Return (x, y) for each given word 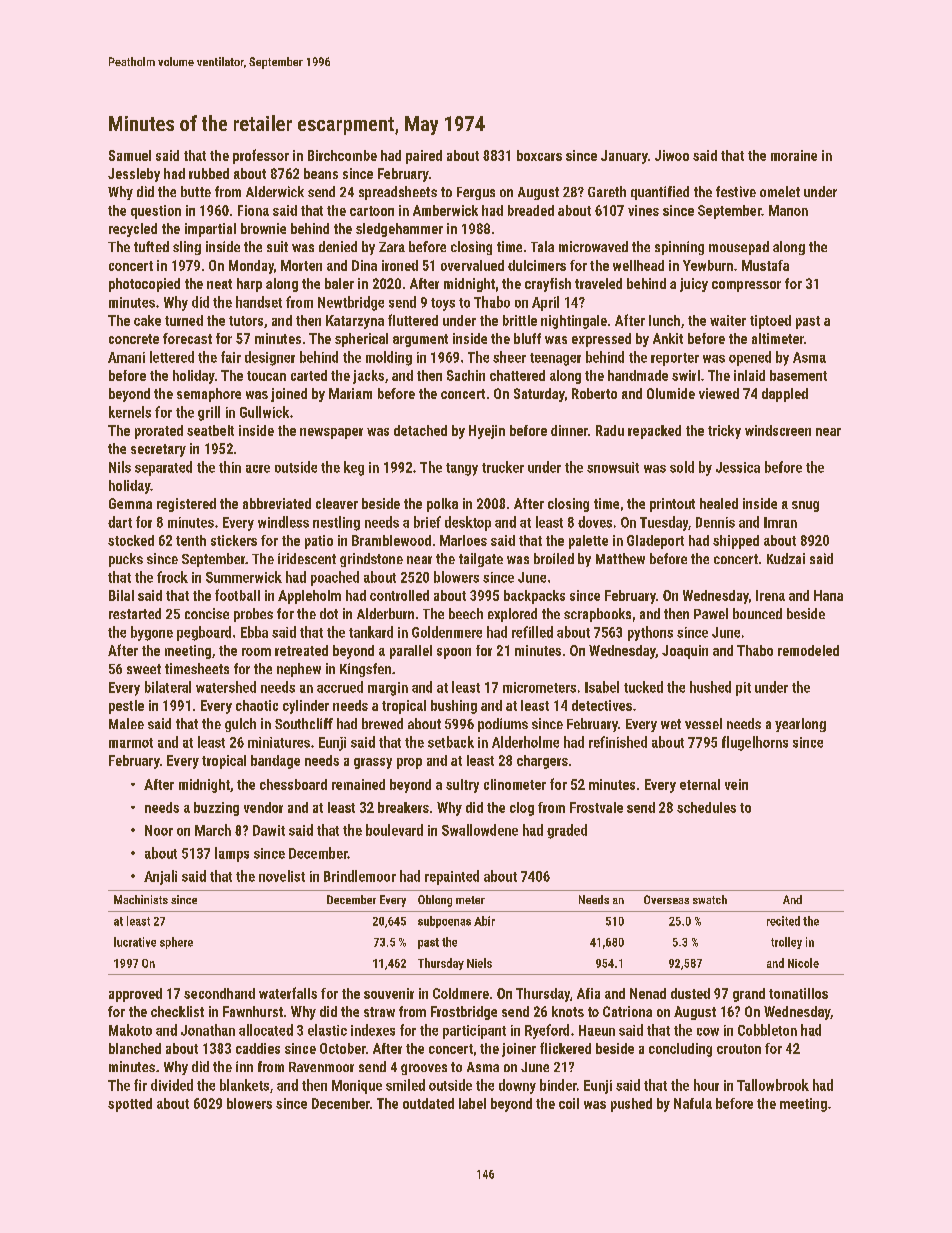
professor (261, 156)
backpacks (534, 597)
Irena (770, 595)
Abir (484, 921)
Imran (780, 522)
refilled (532, 632)
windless (283, 522)
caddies (258, 1048)
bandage (275, 762)
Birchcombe (342, 155)
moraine (794, 155)
